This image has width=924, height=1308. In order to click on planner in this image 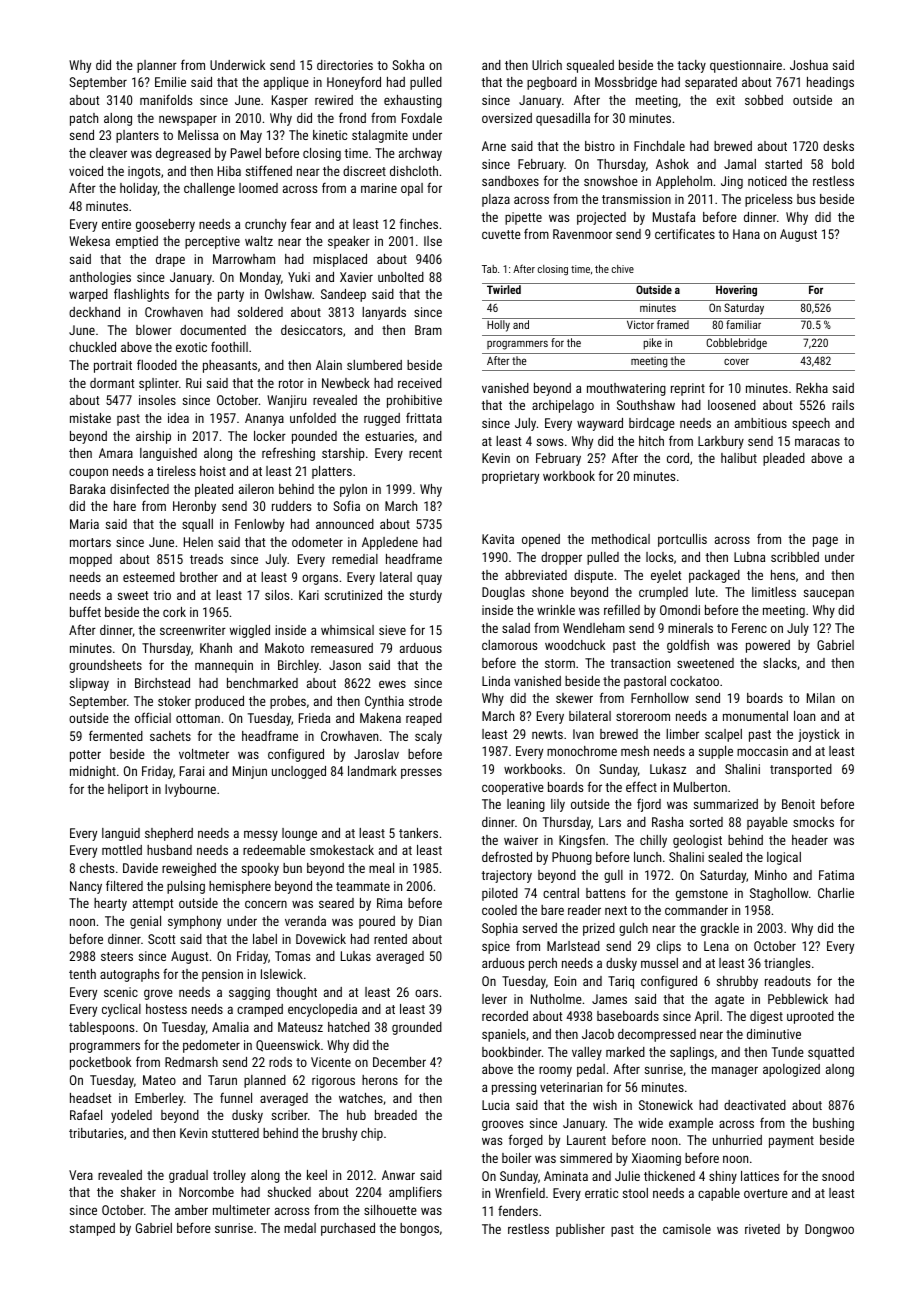, I will do `click(157, 66)`.
